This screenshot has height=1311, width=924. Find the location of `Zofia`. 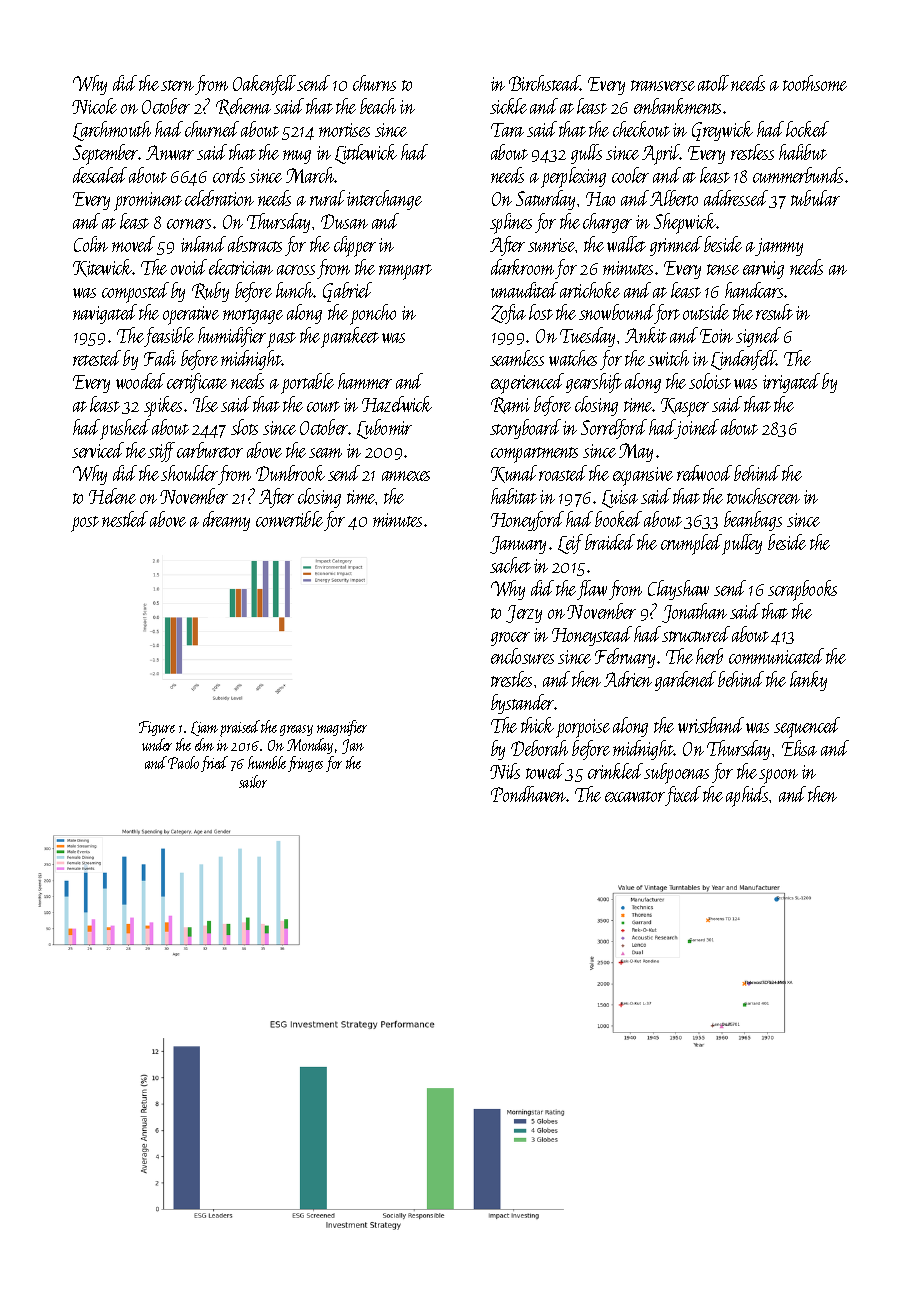

Zofia is located at coordinates (508, 314).
